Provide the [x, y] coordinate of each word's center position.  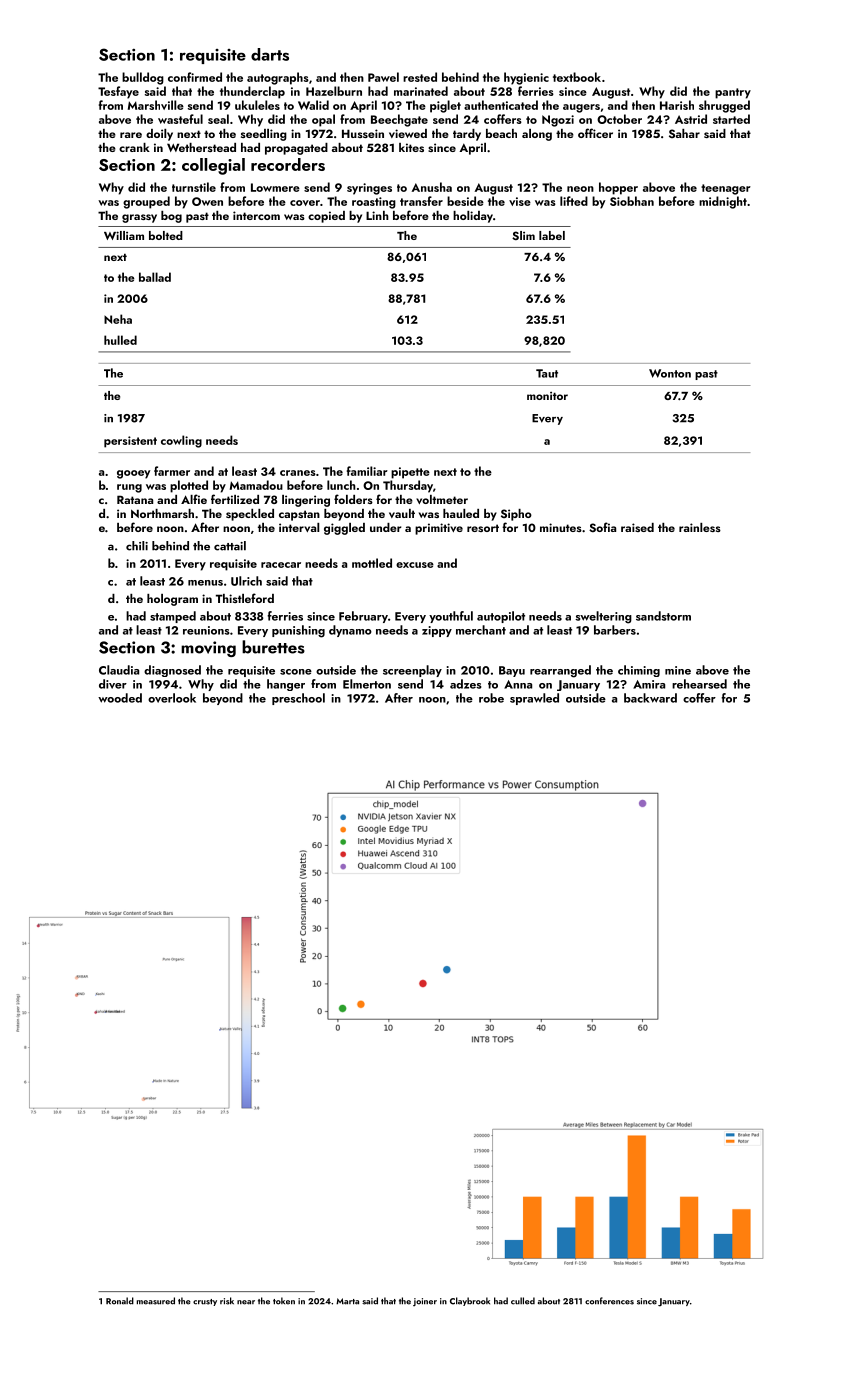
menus [205, 583]
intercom [256, 215]
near [246, 1302]
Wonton [670, 373]
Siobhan [632, 201]
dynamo [350, 631]
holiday [473, 217]
